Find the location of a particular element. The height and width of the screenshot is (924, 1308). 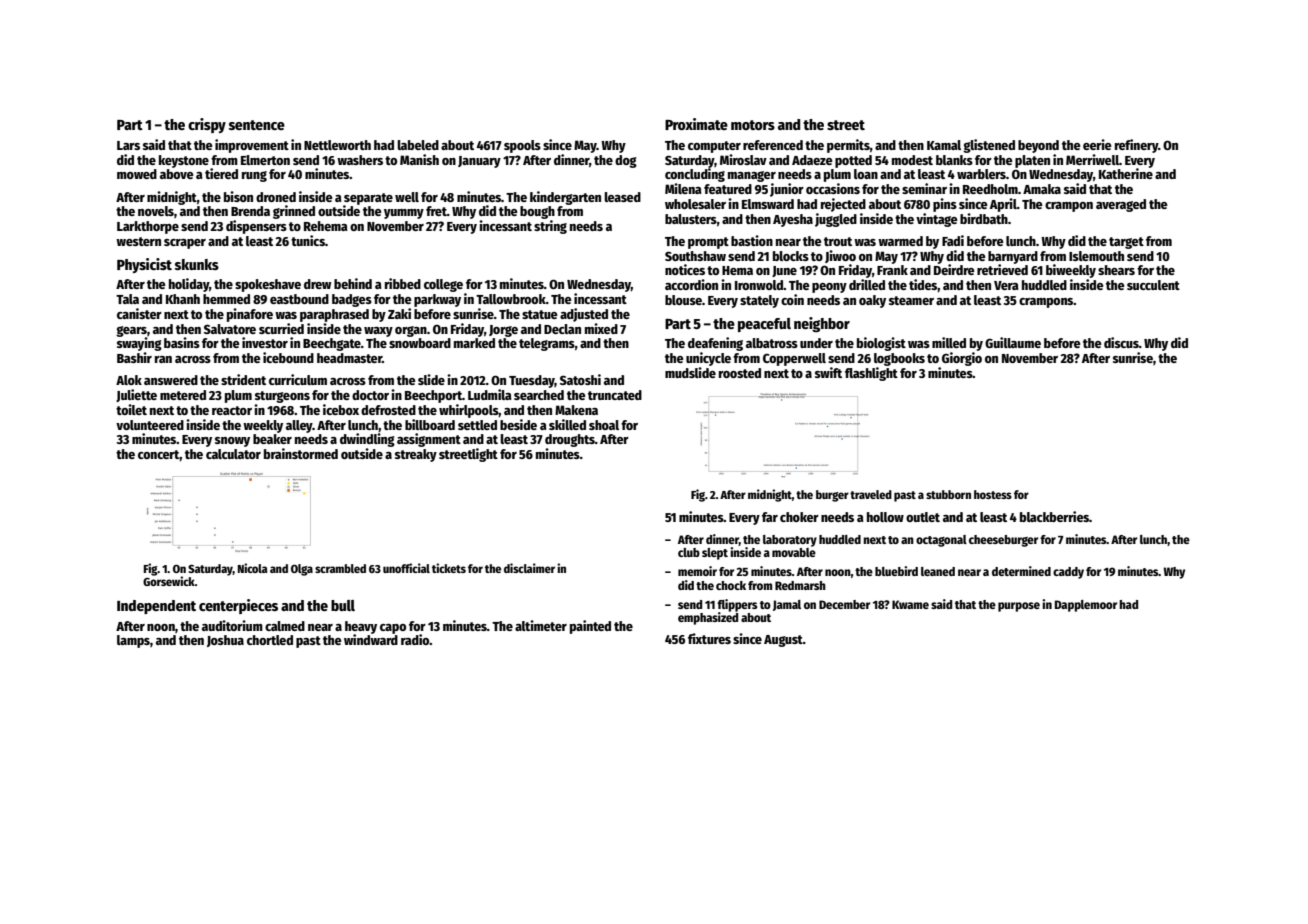

Katherine is located at coordinates (1126, 173).
